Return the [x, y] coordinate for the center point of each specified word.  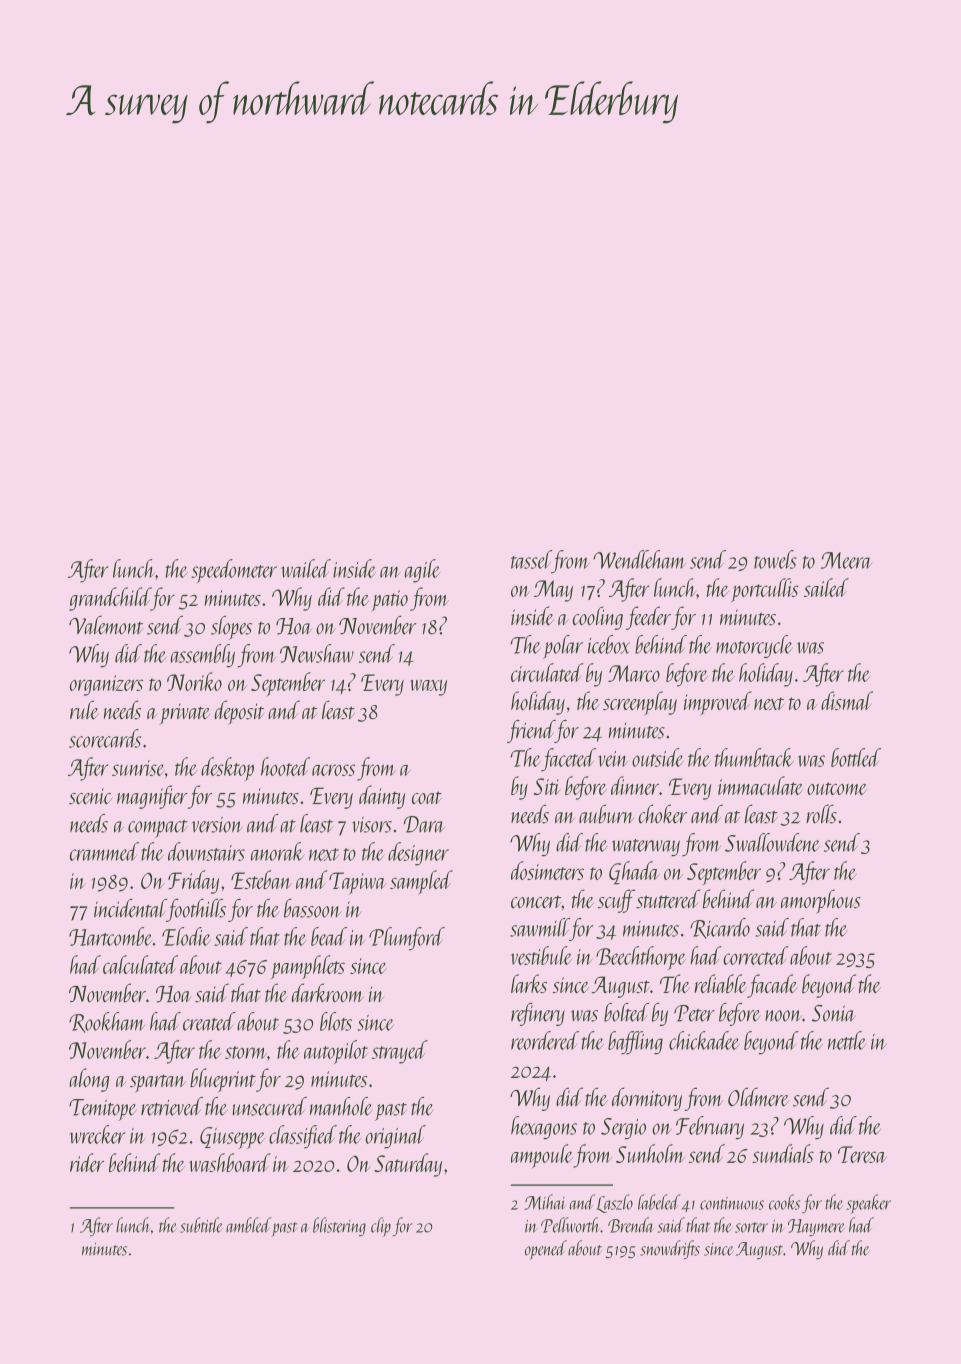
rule [84, 710]
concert [536, 902]
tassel [531, 559]
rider [87, 1162]
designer [418, 854]
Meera [846, 560]
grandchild [110, 599]
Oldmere [758, 1097]
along [89, 1080]
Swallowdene [772, 842]
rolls [822, 814]
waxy [428, 688]
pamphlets [308, 967]
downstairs [206, 851]
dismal [847, 700]
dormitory [647, 1099]
